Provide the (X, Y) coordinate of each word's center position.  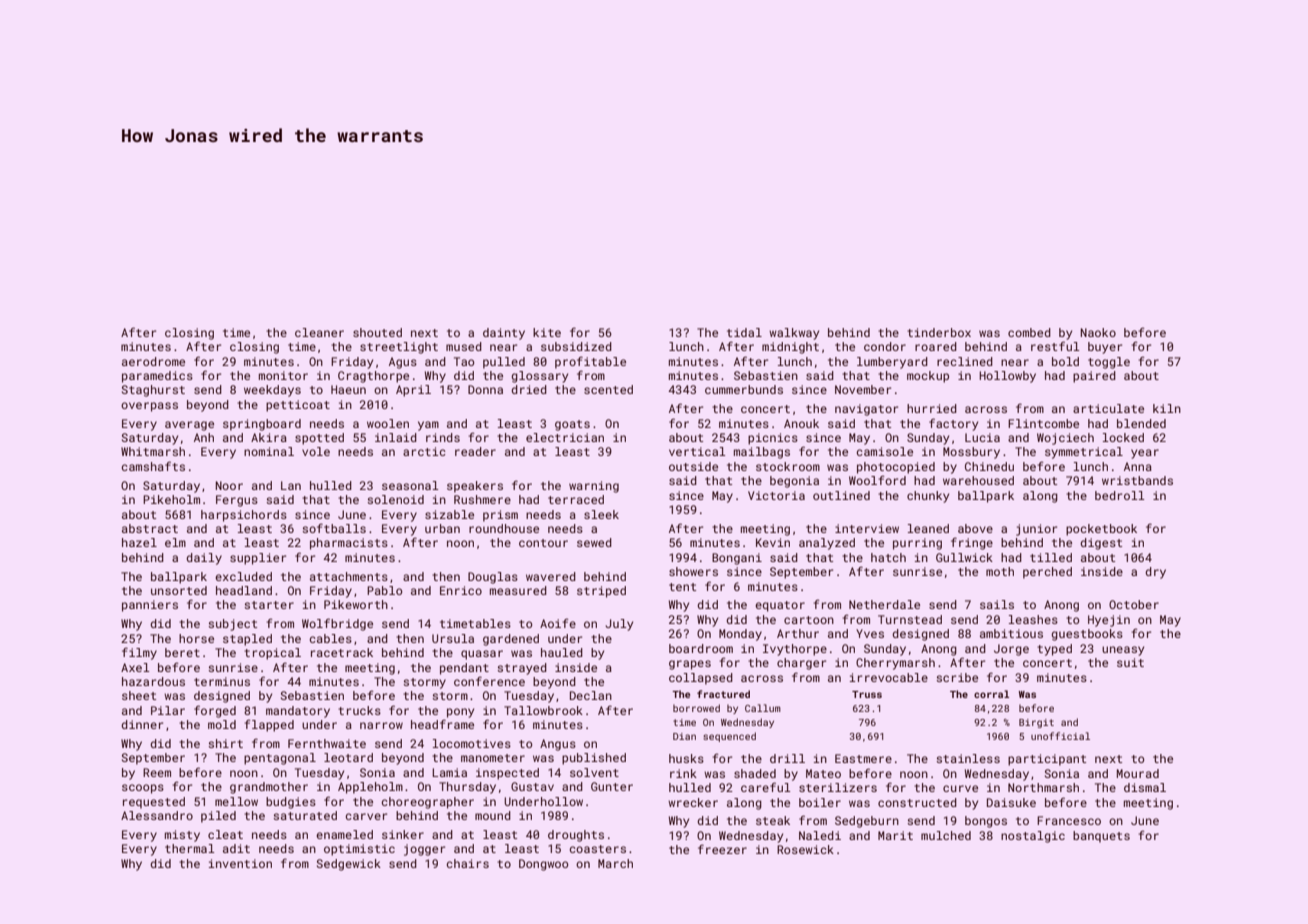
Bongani (737, 559)
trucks (359, 710)
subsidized (576, 346)
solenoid (395, 499)
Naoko (1098, 332)
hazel (139, 542)
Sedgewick (349, 865)
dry (1155, 573)
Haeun (348, 389)
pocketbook (1101, 530)
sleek (601, 514)
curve (960, 788)
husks (686, 758)
